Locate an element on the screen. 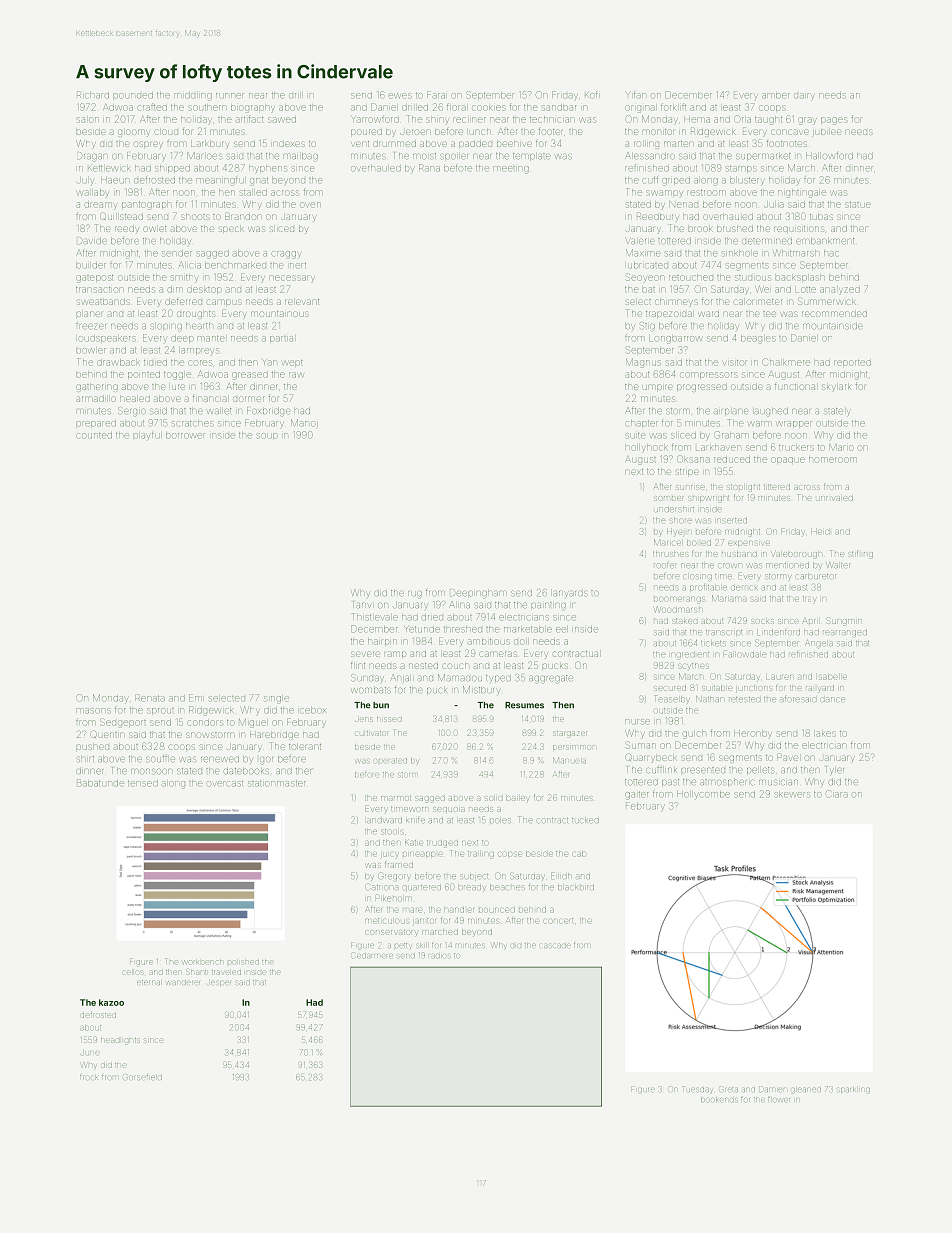 The image size is (952, 1233). pages is located at coordinates (834, 121).
